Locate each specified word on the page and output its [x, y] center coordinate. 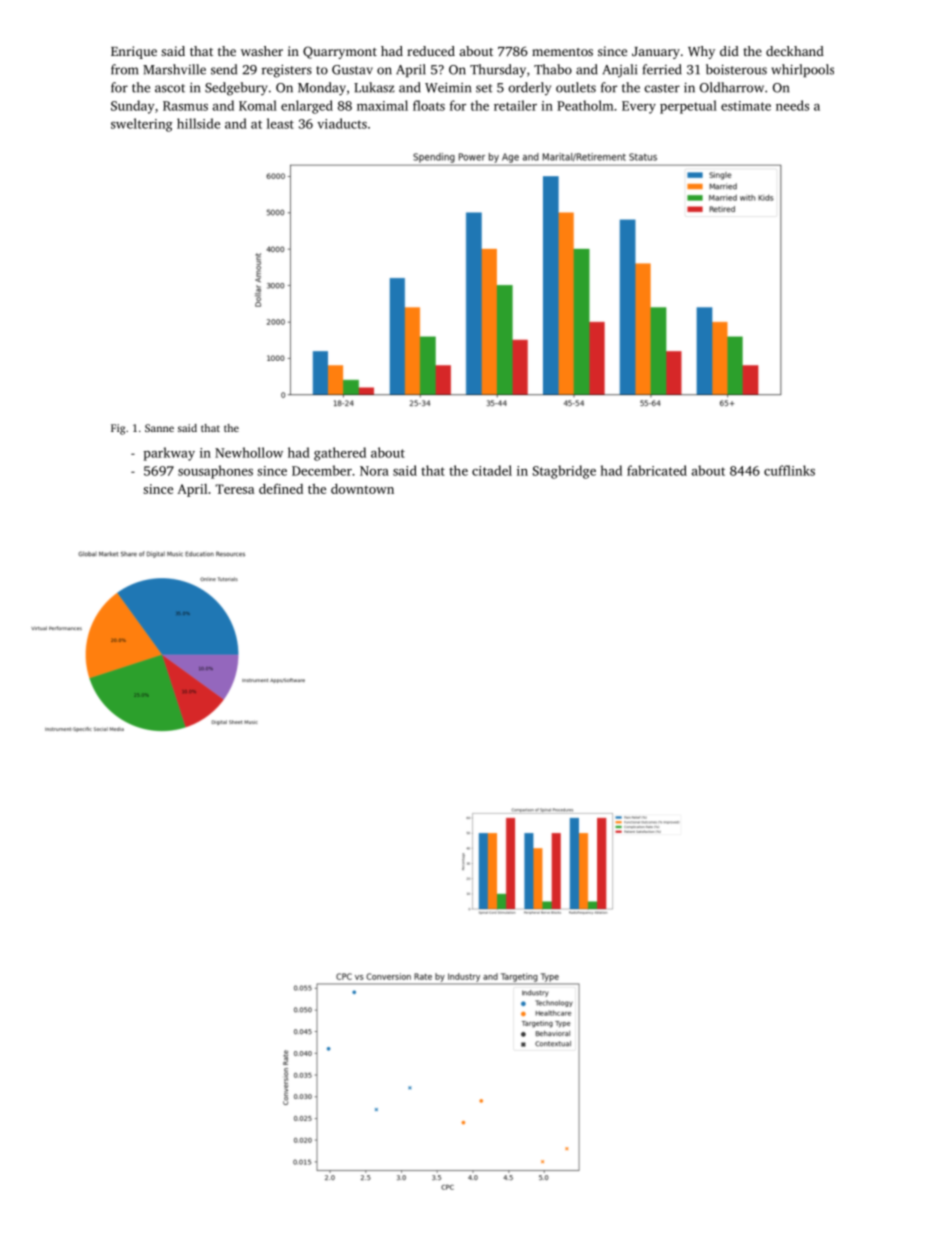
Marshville [174, 69]
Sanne [159, 428]
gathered [340, 454]
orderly [530, 89]
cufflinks [789, 470]
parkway [169, 454]
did [729, 51]
